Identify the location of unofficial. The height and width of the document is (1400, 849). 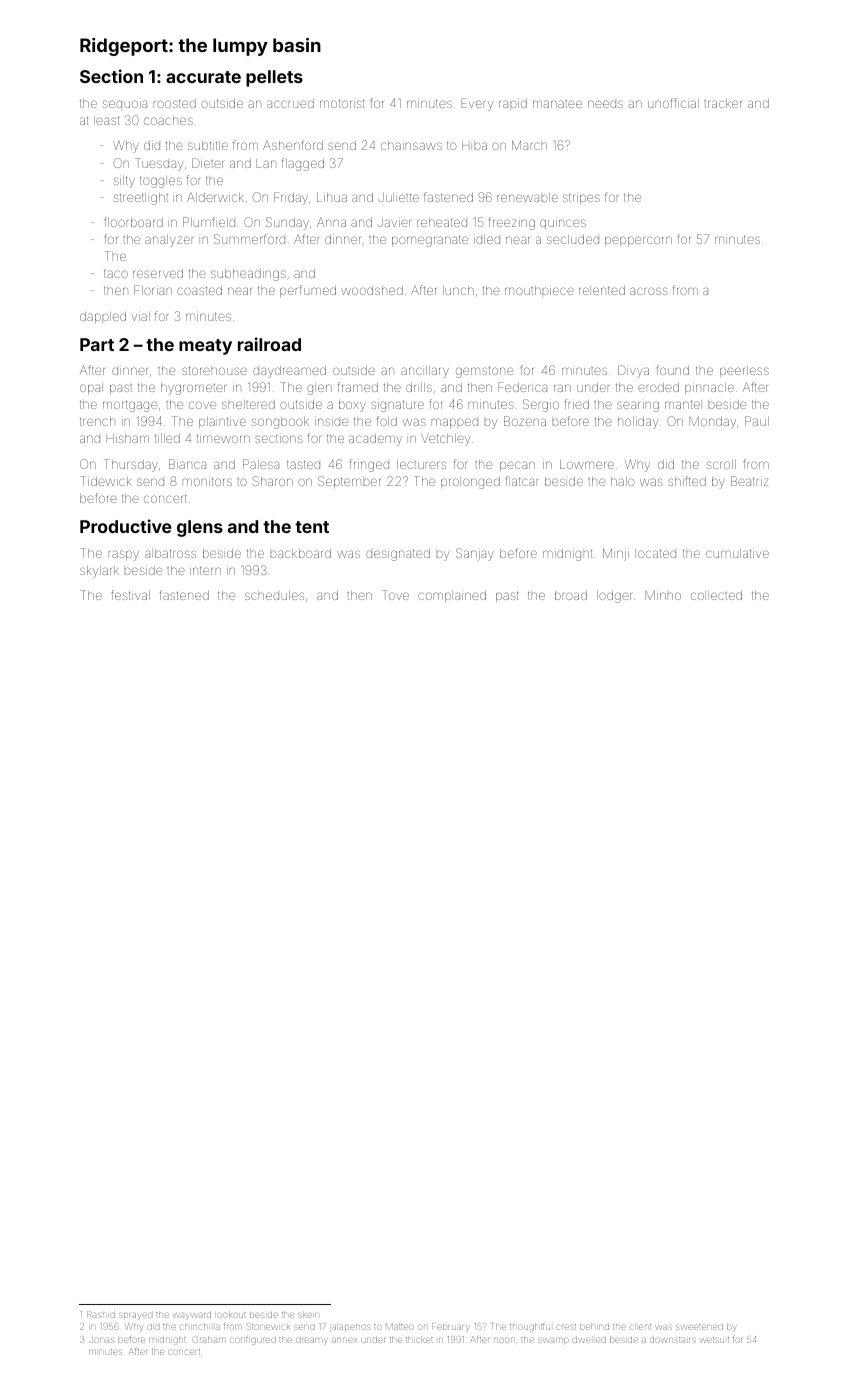
(673, 103).
